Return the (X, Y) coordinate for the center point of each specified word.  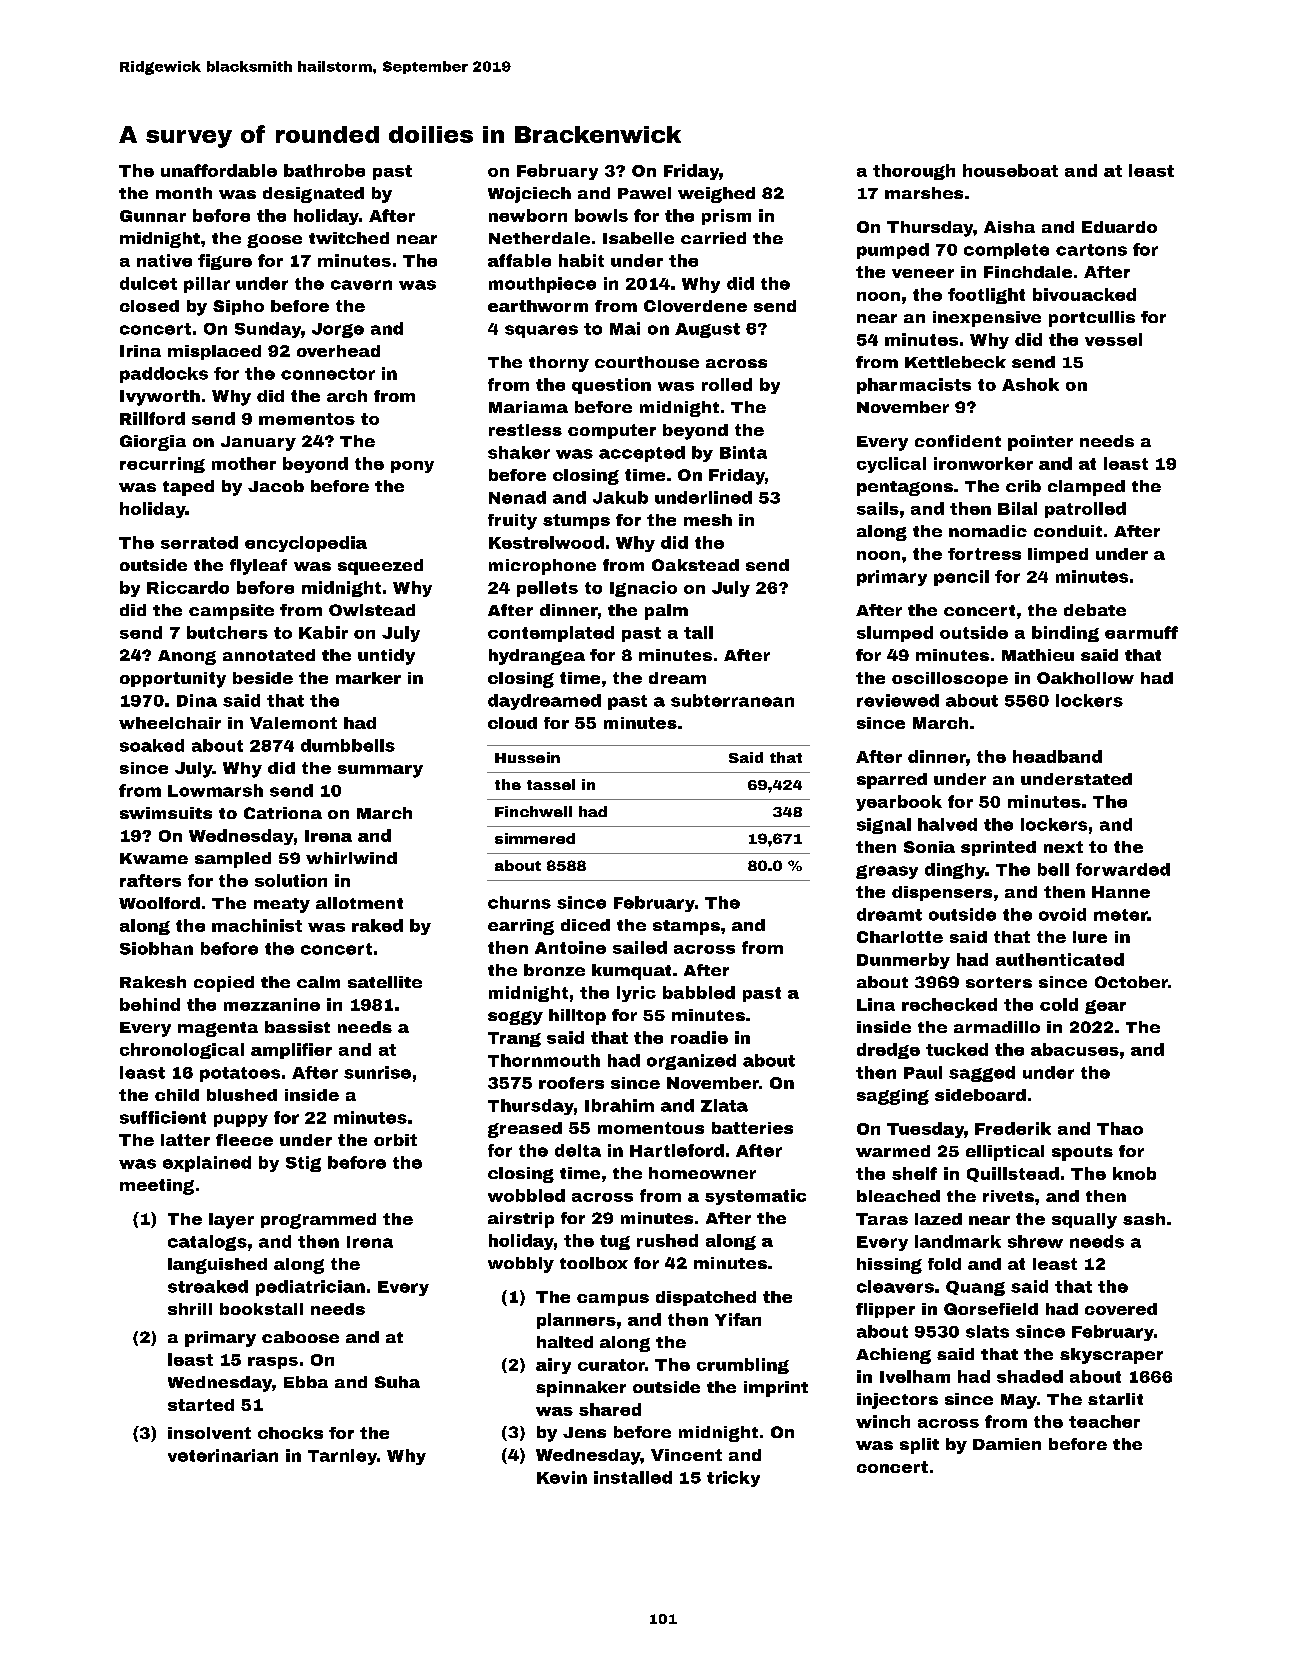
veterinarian (223, 1455)
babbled (699, 992)
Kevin (562, 1477)
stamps (686, 927)
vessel (1113, 339)
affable (519, 260)
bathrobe (324, 170)
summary (380, 771)
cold (1059, 1004)
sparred (892, 781)
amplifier (291, 1051)
